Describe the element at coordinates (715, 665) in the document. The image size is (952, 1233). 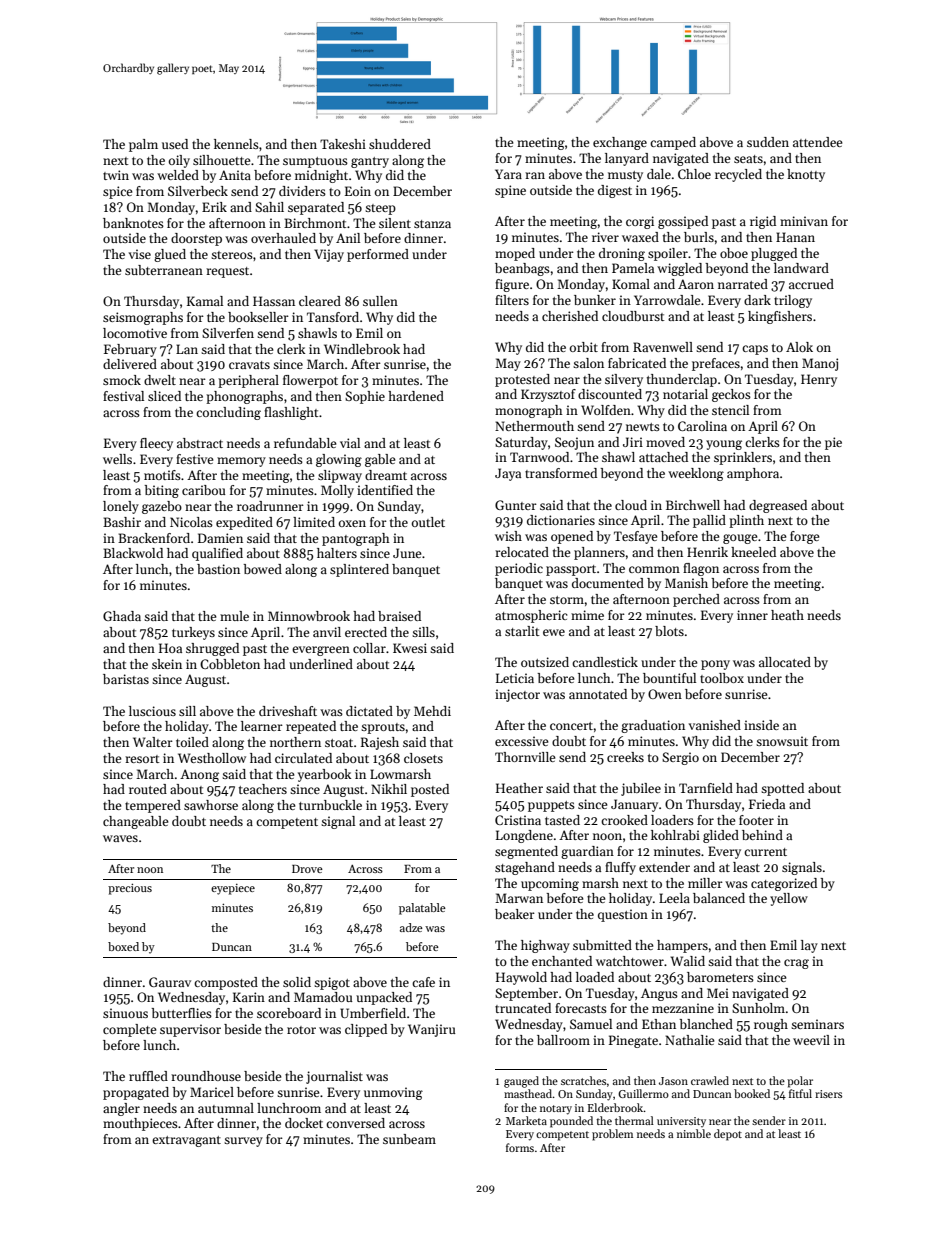
I see `pony` at that location.
